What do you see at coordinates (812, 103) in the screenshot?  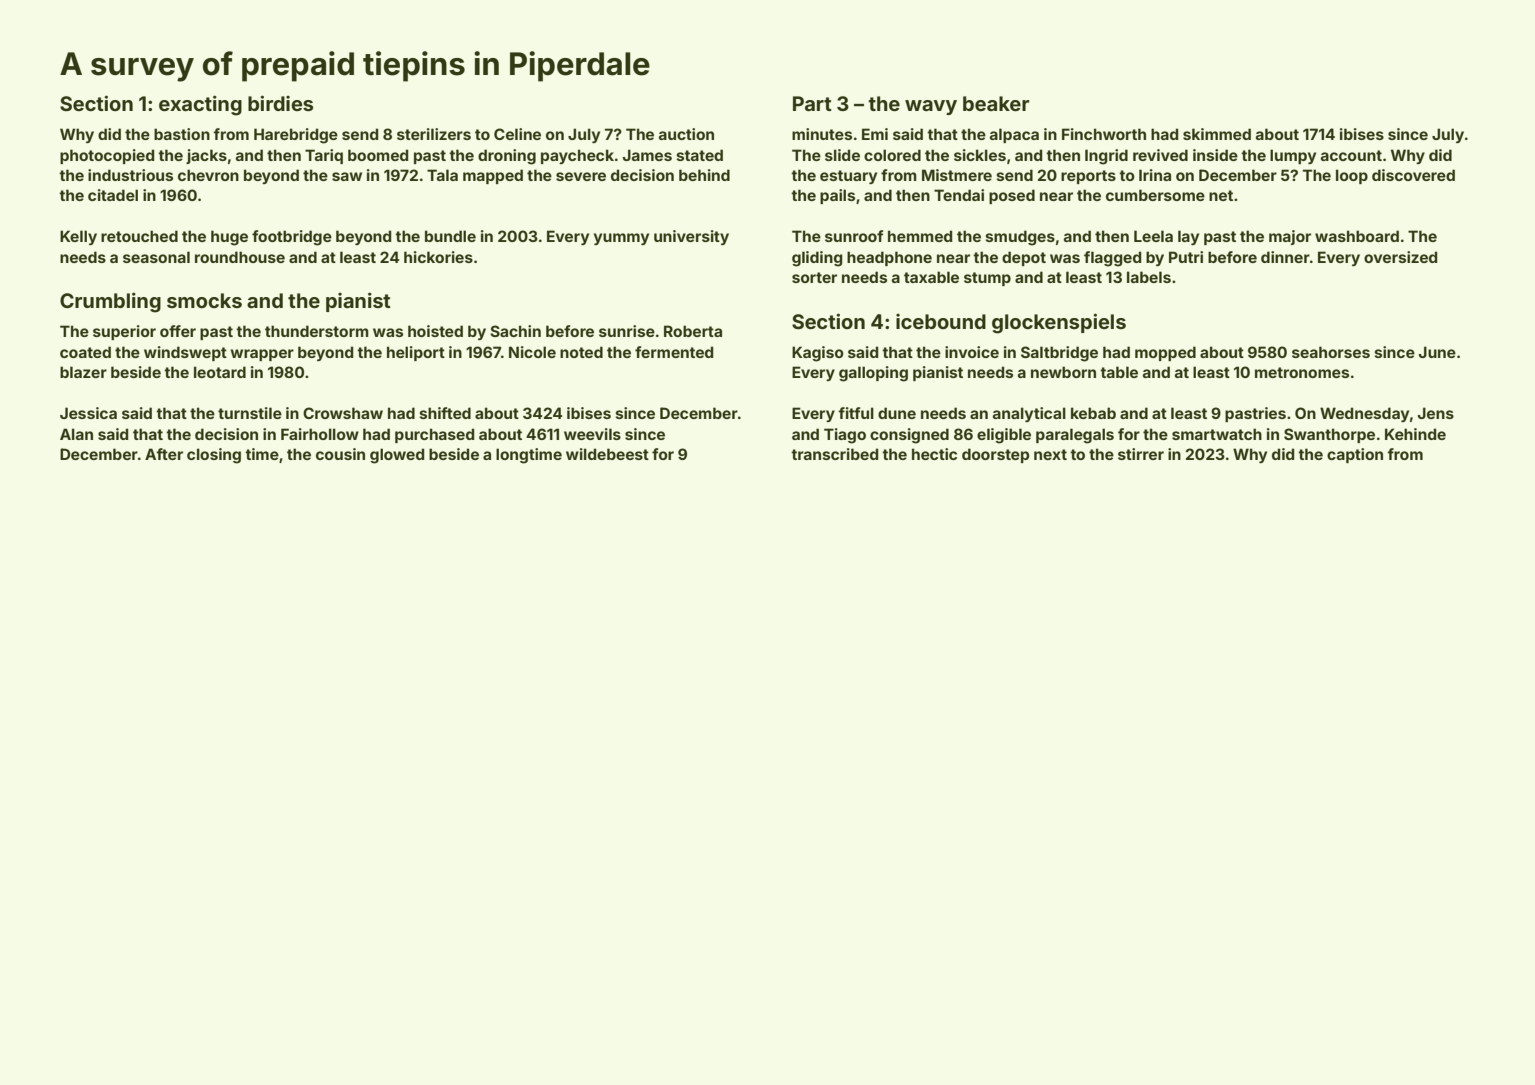 I see `Part` at bounding box center [812, 103].
